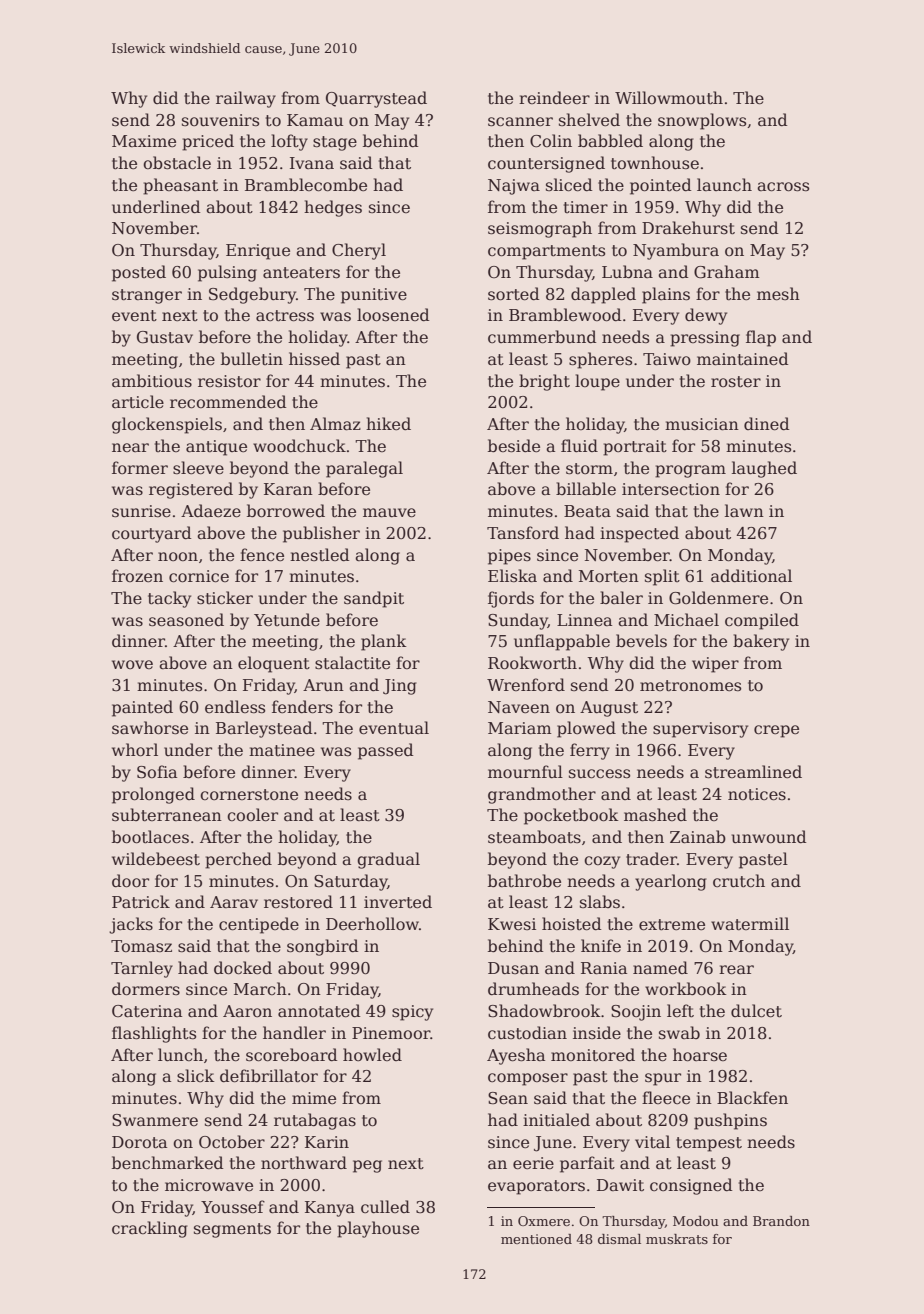 This screenshot has width=924, height=1314. Describe the element at coordinates (609, 709) in the screenshot. I see `August` at that location.
